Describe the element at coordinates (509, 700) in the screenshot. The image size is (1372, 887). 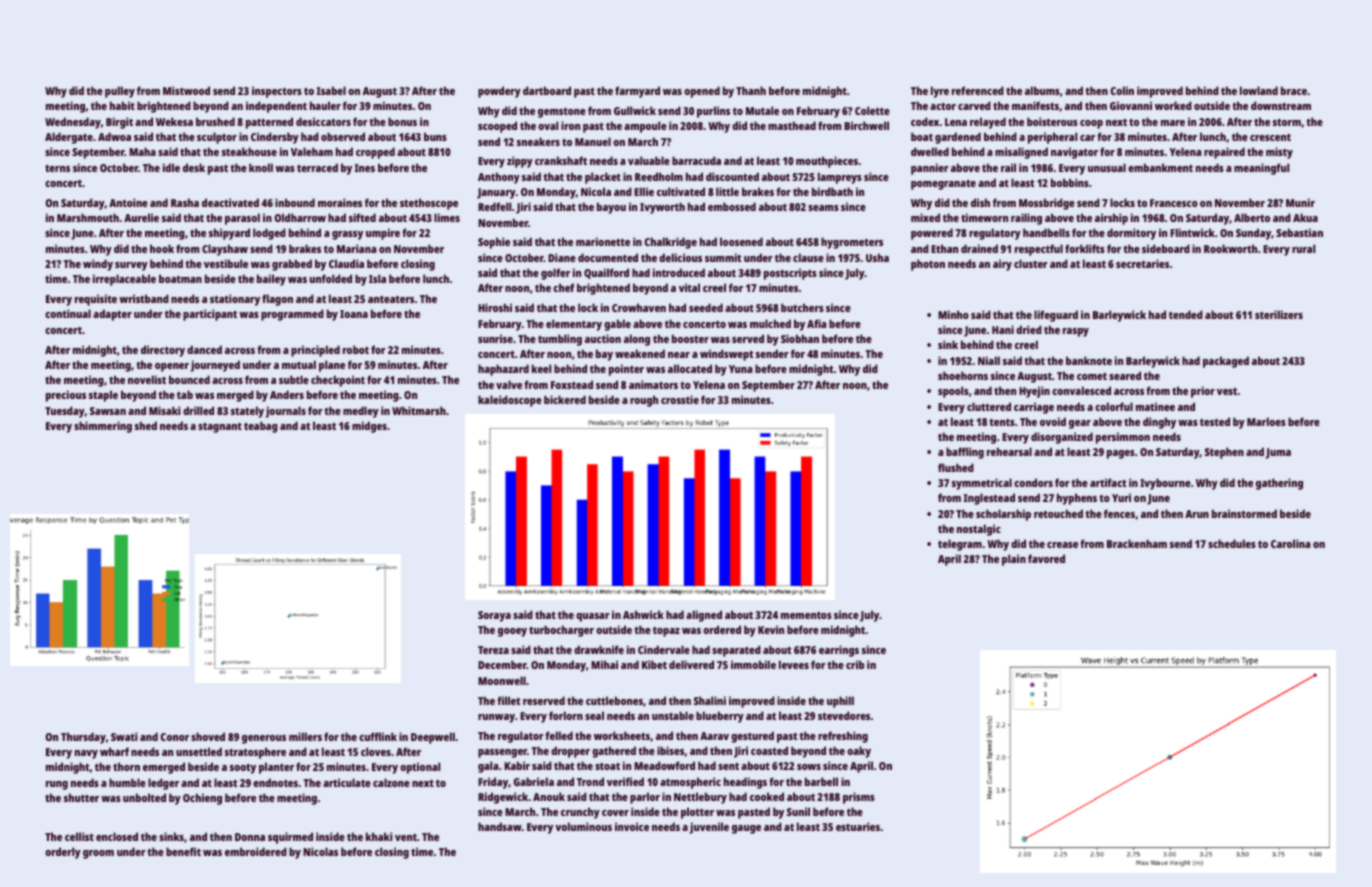
I see `fillet` at that location.
